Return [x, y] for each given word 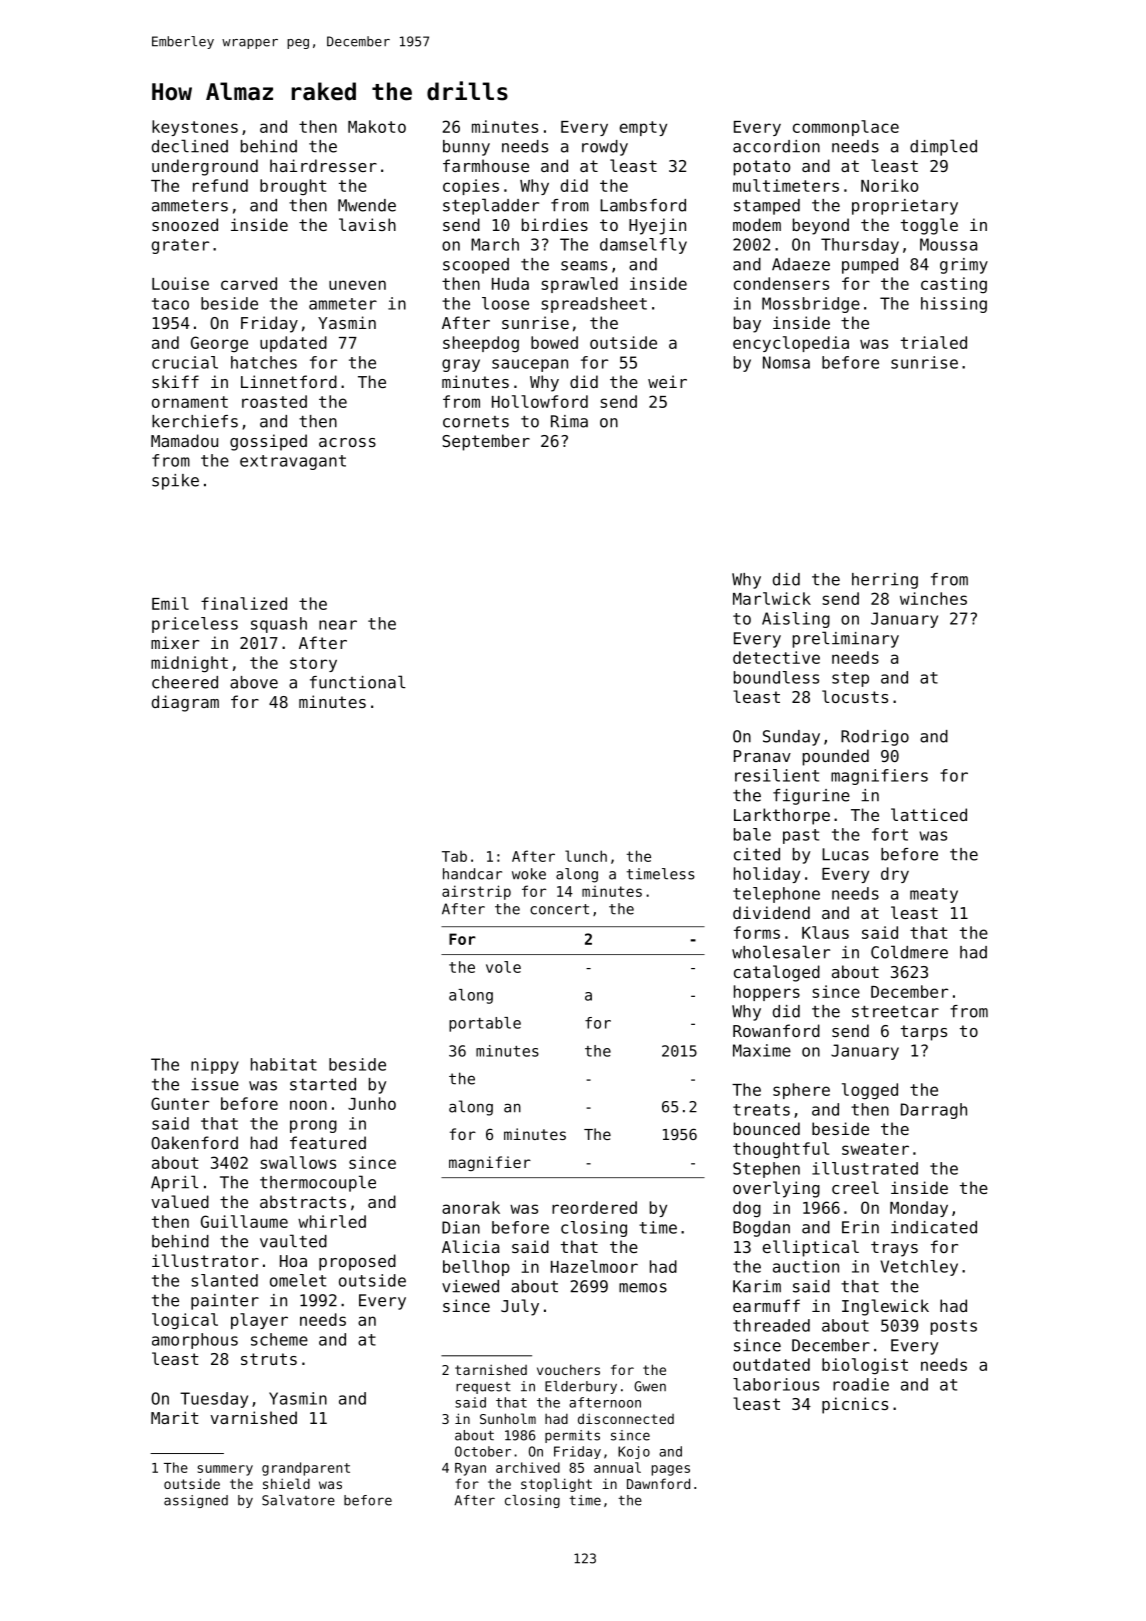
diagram [185, 703]
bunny [466, 148]
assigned [196, 1501]
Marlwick [772, 598]
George [219, 344]
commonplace [846, 128]
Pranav [762, 756]
